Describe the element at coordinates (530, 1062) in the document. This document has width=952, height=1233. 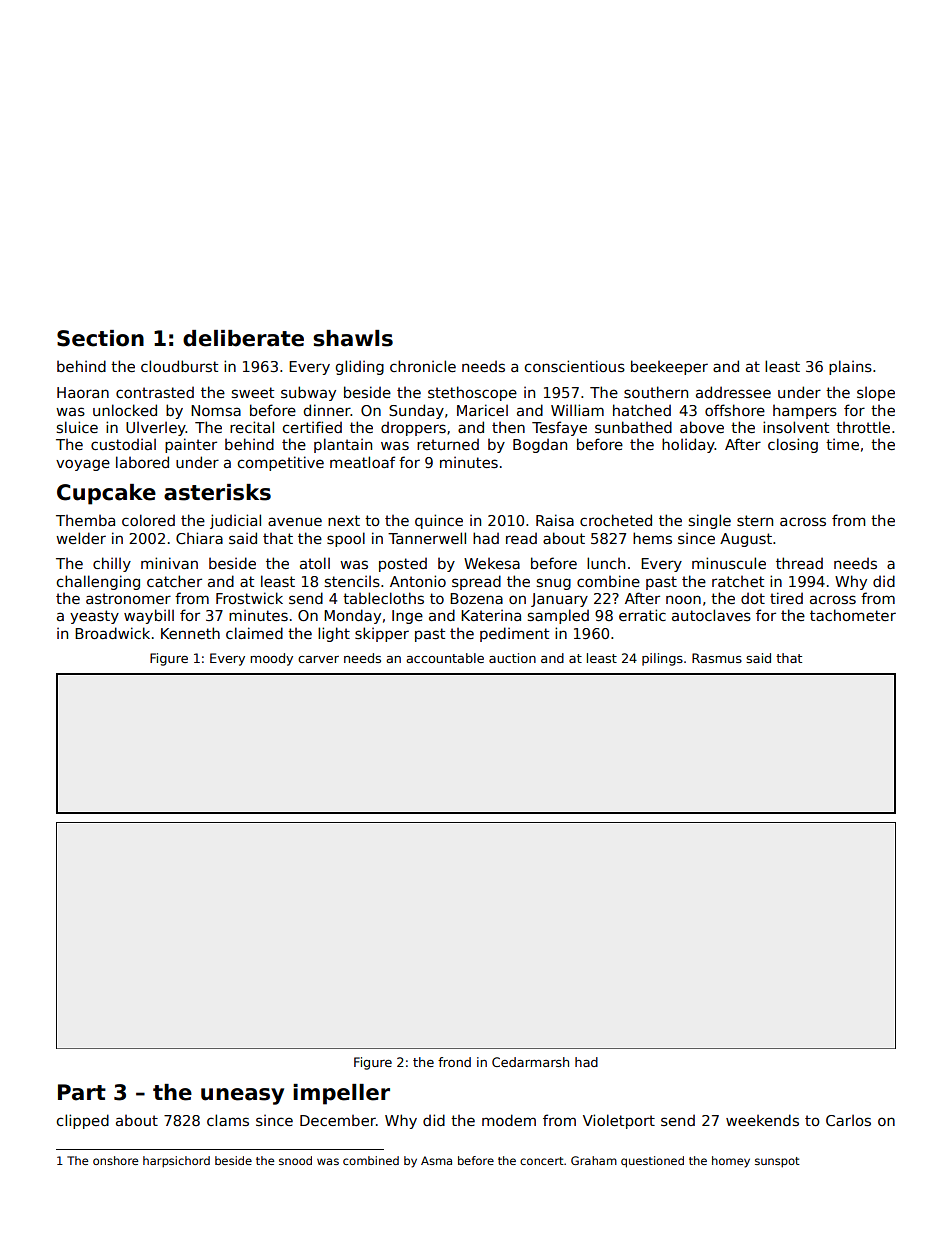
I see `Cedarmarsh` at that location.
